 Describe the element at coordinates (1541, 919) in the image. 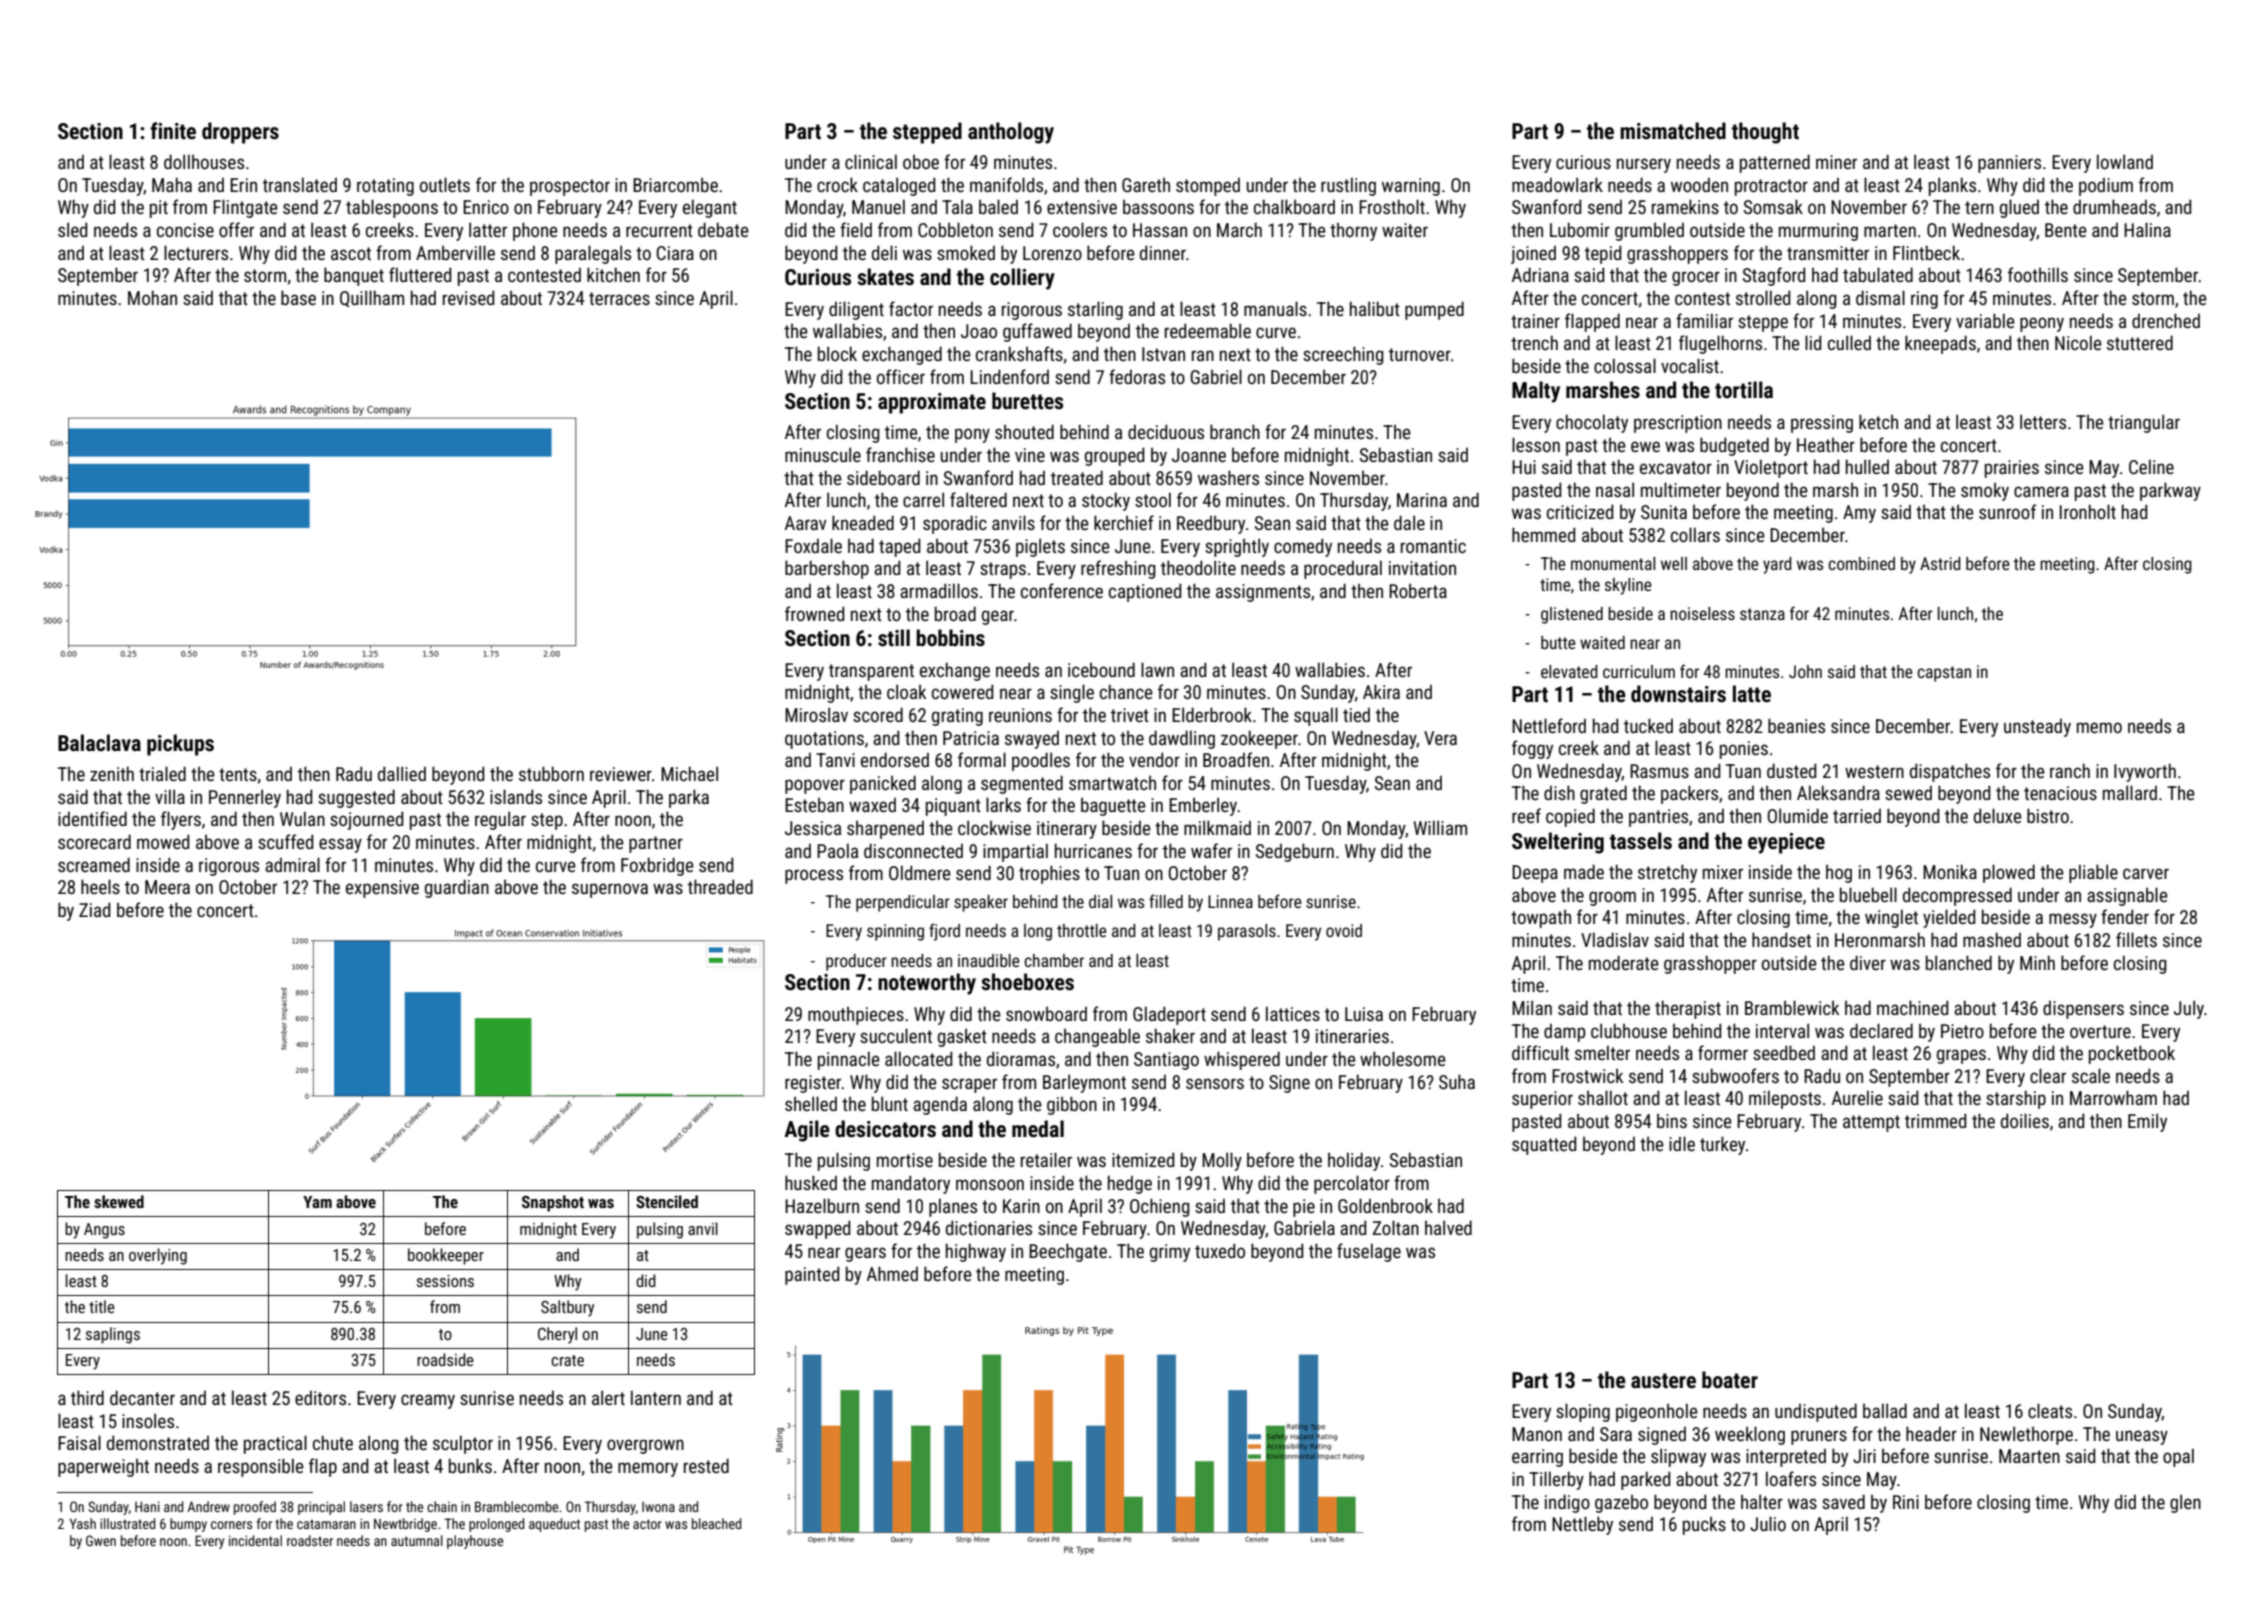

I see `towpath` at that location.
